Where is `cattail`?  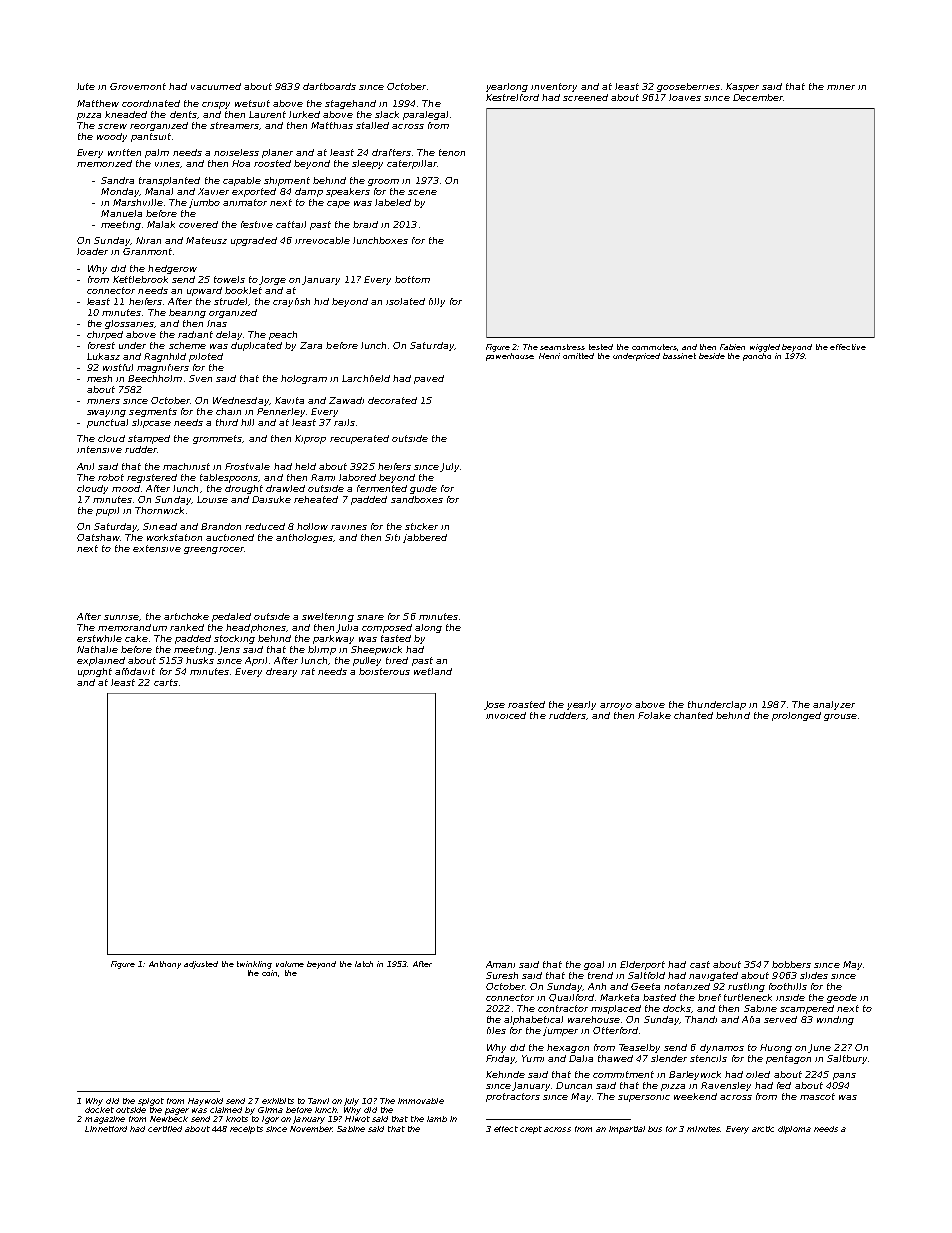 cattail is located at coordinates (291, 224).
